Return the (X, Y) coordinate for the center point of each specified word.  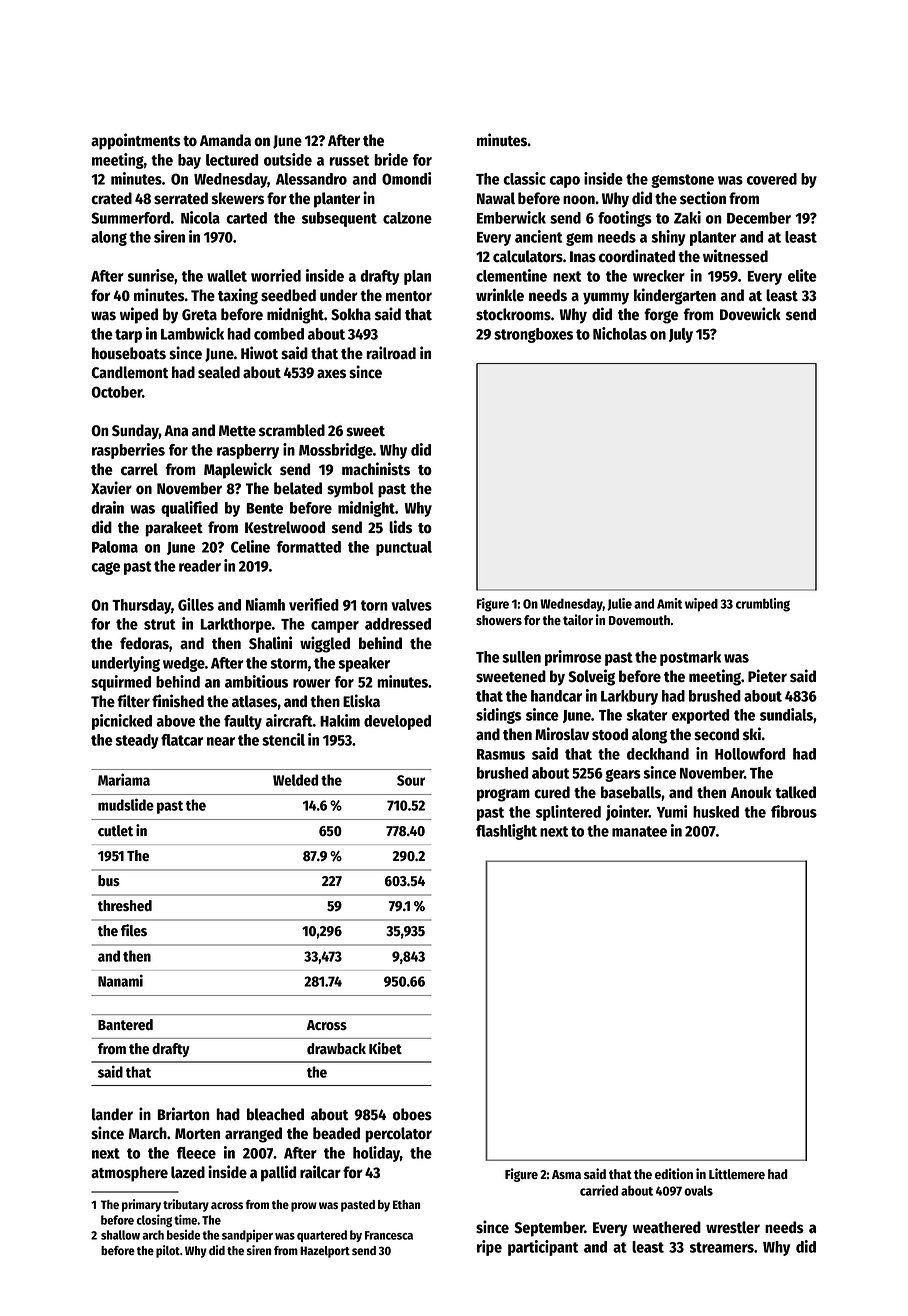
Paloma (115, 547)
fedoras (144, 643)
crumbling (763, 605)
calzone (407, 218)
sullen (521, 657)
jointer (627, 813)
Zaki (687, 217)
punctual (404, 548)
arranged (253, 1135)
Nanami (120, 980)
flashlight (506, 832)
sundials (786, 714)
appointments (136, 141)
